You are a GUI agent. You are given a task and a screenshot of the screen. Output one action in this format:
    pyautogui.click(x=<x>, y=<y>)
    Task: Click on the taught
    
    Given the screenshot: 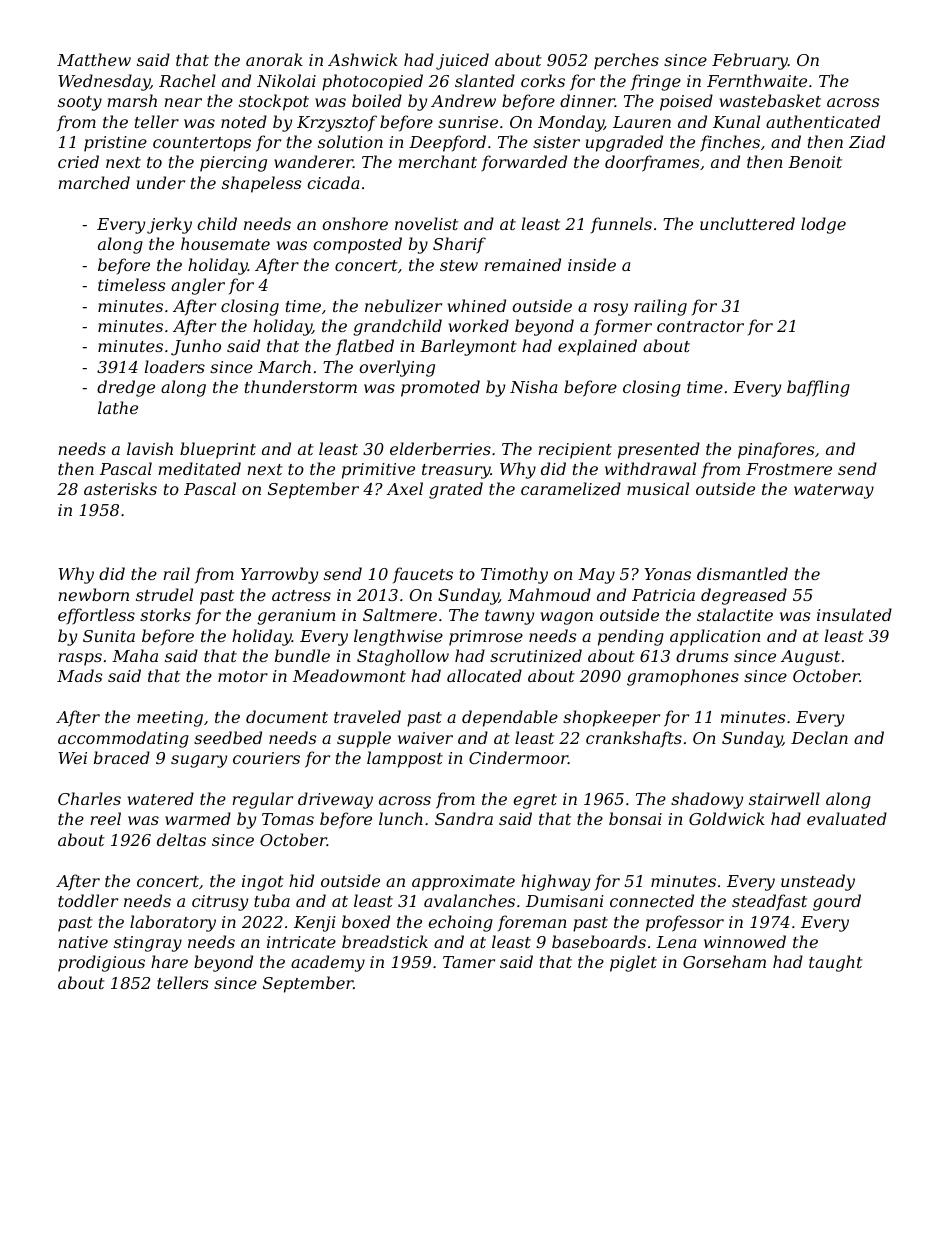 What is the action you would take?
    pyautogui.click(x=836, y=963)
